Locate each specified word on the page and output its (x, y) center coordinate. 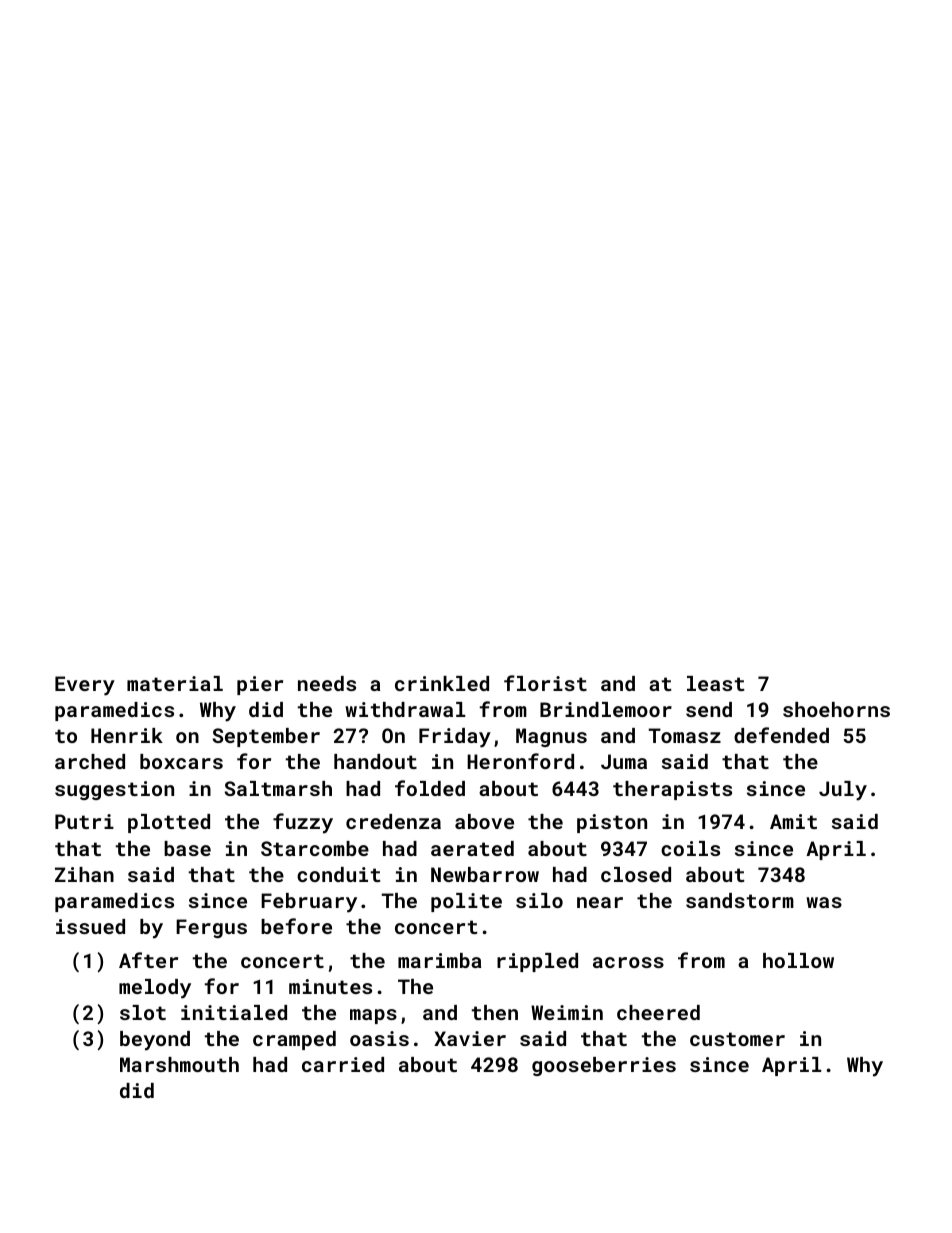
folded (430, 788)
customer (737, 1039)
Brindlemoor (606, 709)
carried (343, 1064)
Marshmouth (179, 1064)
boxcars (181, 761)
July (843, 791)
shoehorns (836, 709)
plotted (169, 823)
